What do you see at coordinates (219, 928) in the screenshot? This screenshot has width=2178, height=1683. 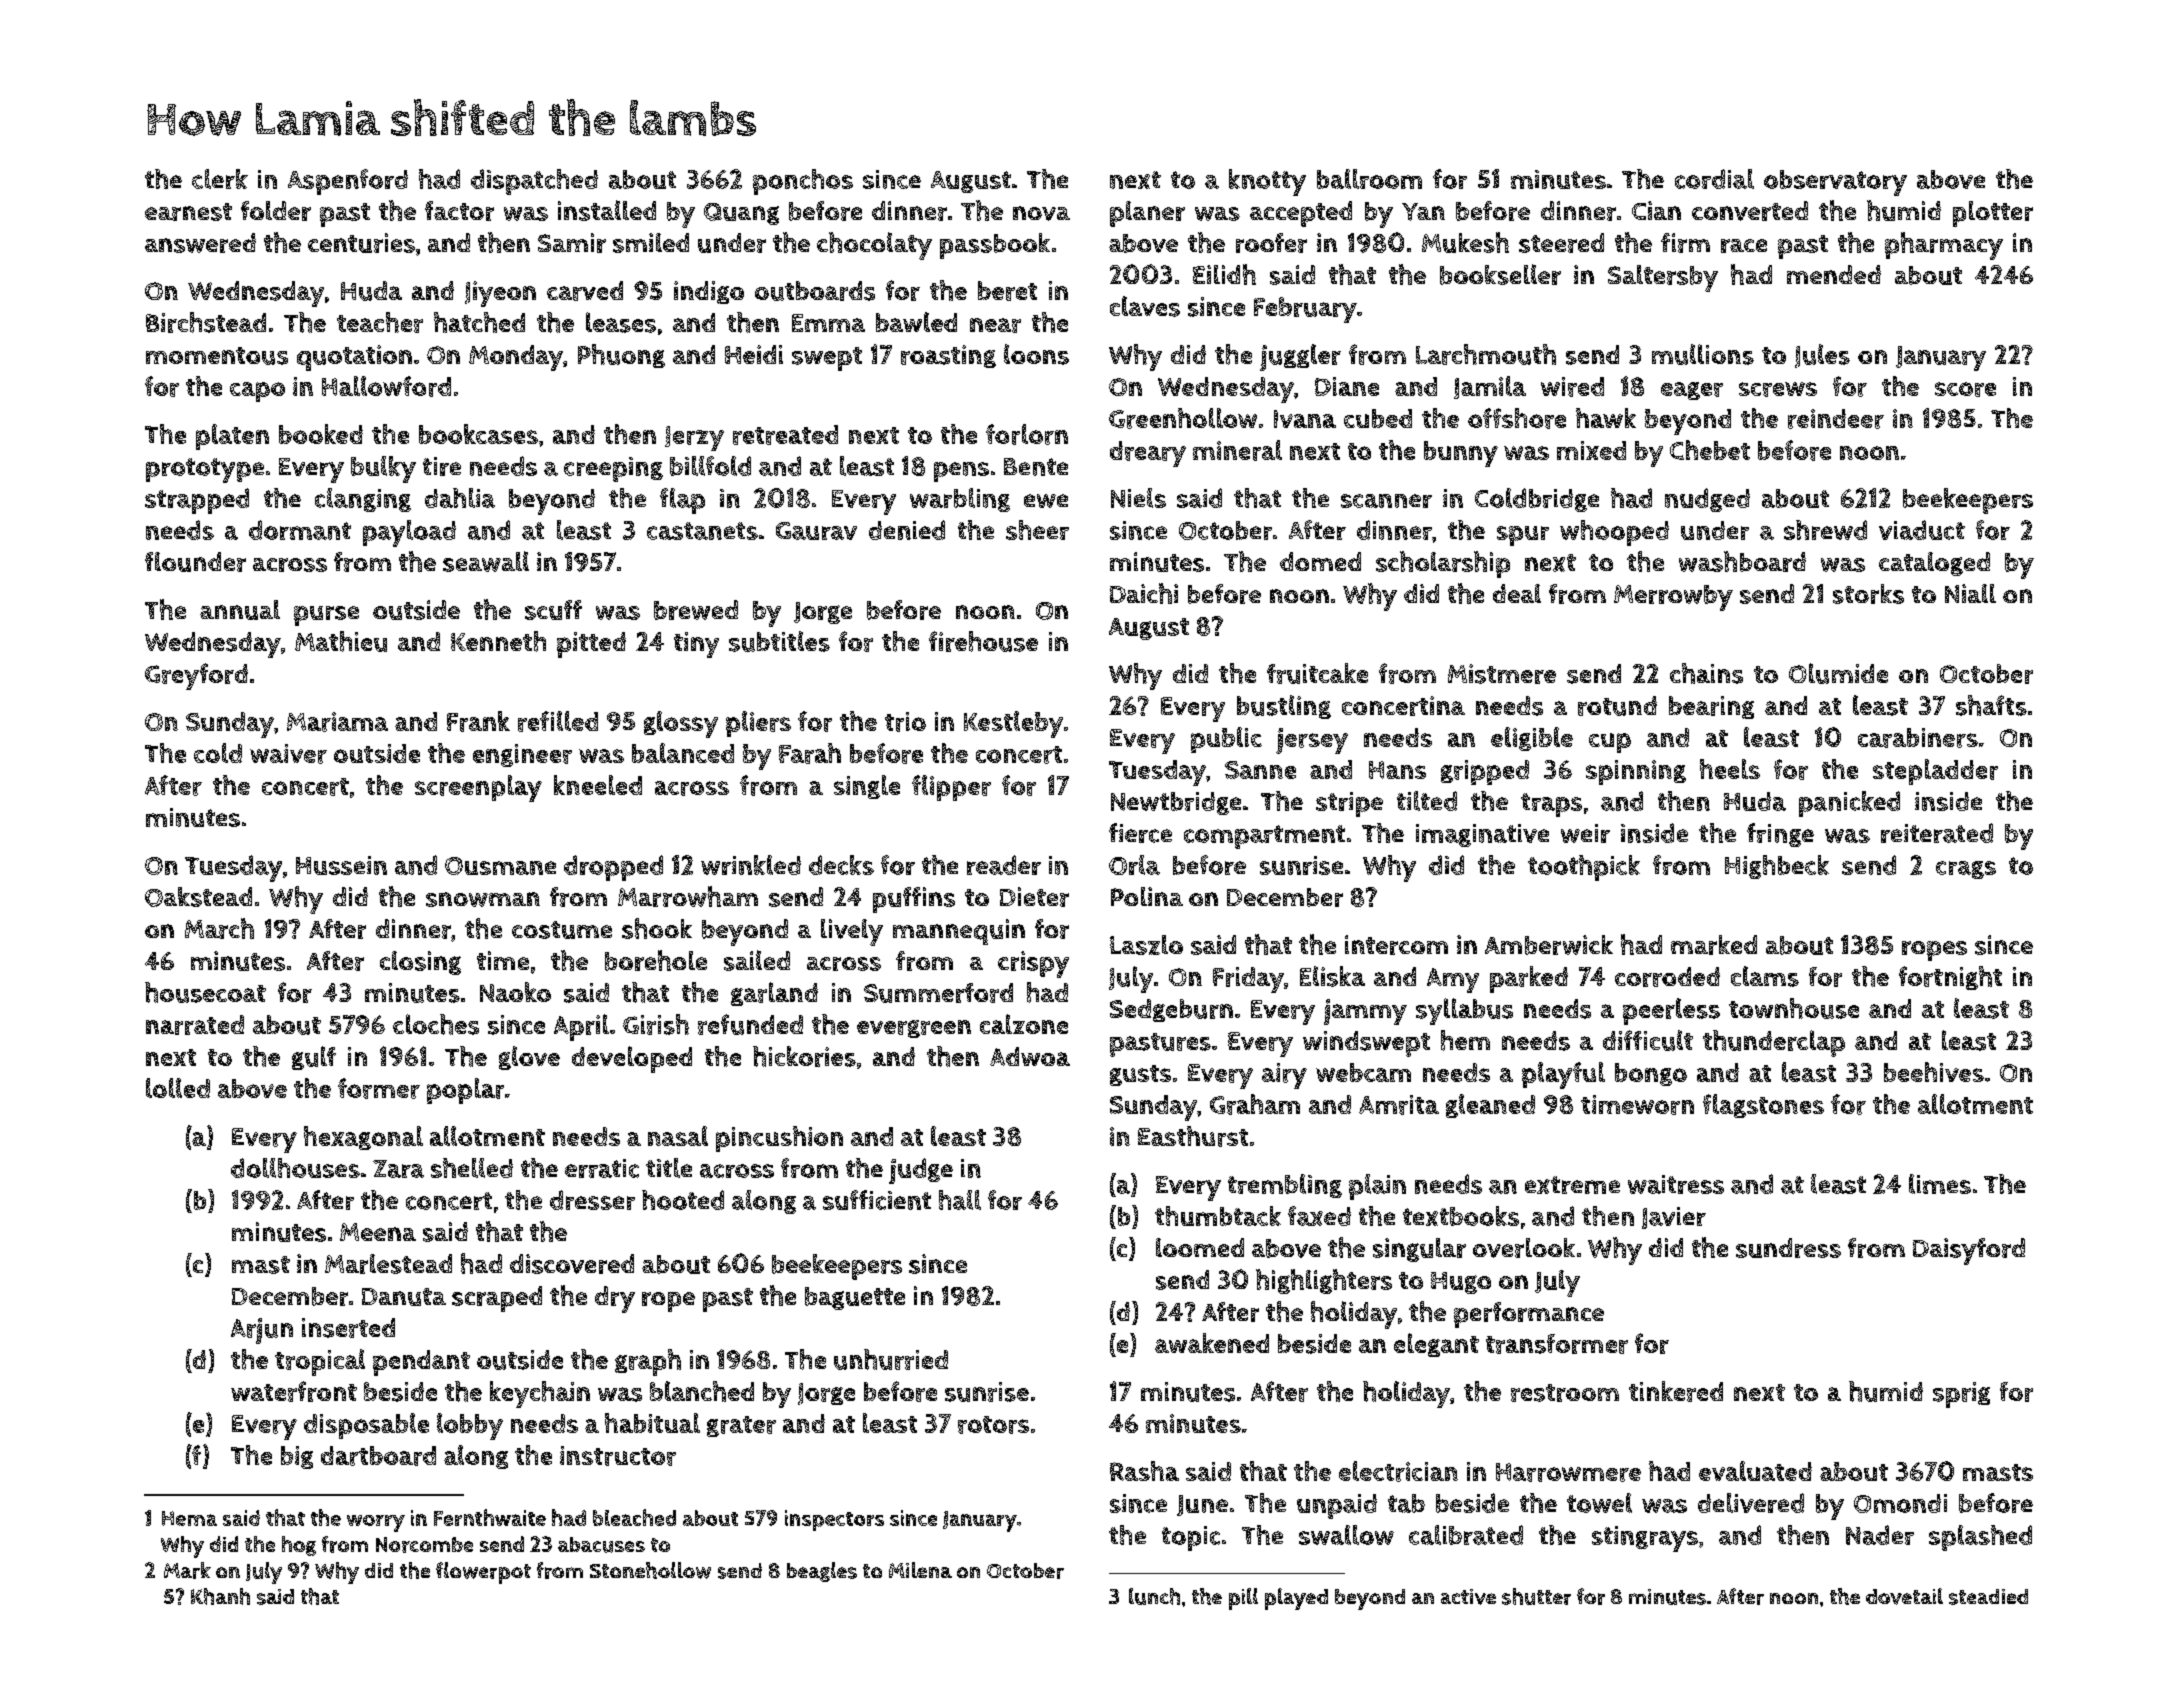 I see `March` at bounding box center [219, 928].
